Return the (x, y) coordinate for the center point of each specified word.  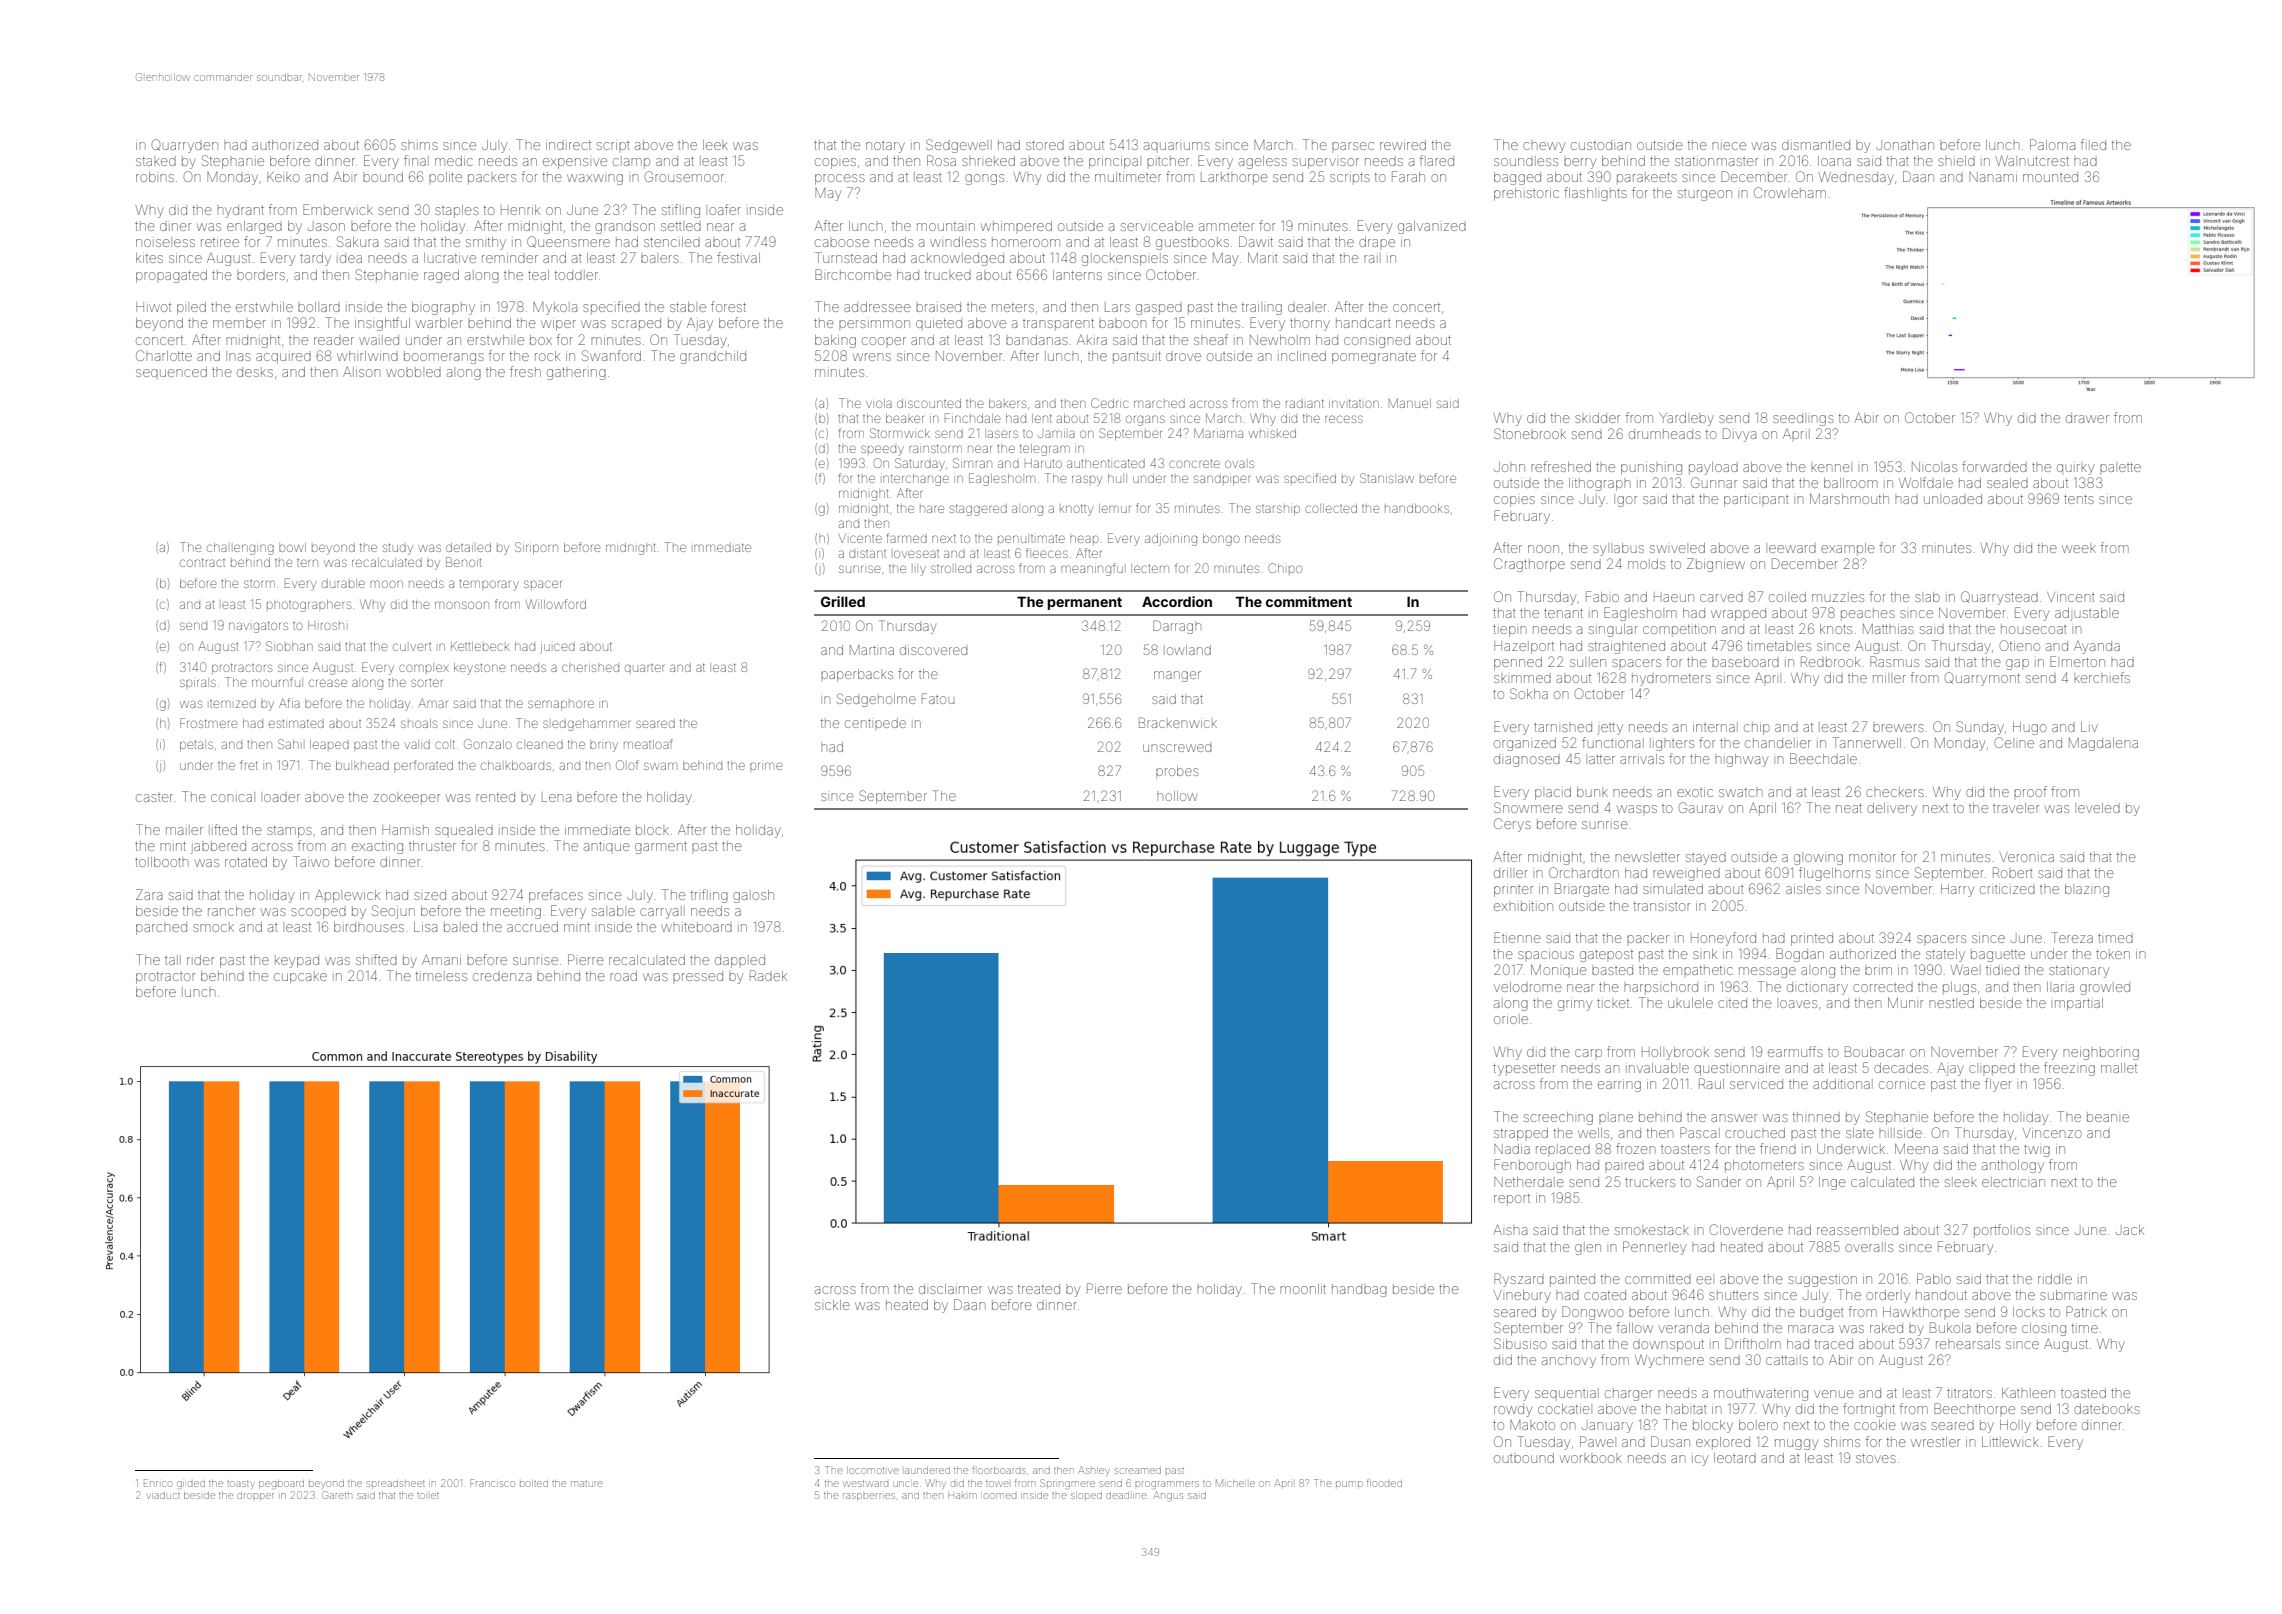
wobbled (413, 372)
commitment (1309, 601)
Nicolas (1934, 467)
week (2079, 549)
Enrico (158, 1483)
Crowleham (1790, 192)
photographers (309, 606)
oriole (1511, 1019)
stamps (289, 832)
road (623, 976)
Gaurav (1701, 807)
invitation (1354, 403)
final (416, 160)
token (2113, 954)
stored (1045, 145)
